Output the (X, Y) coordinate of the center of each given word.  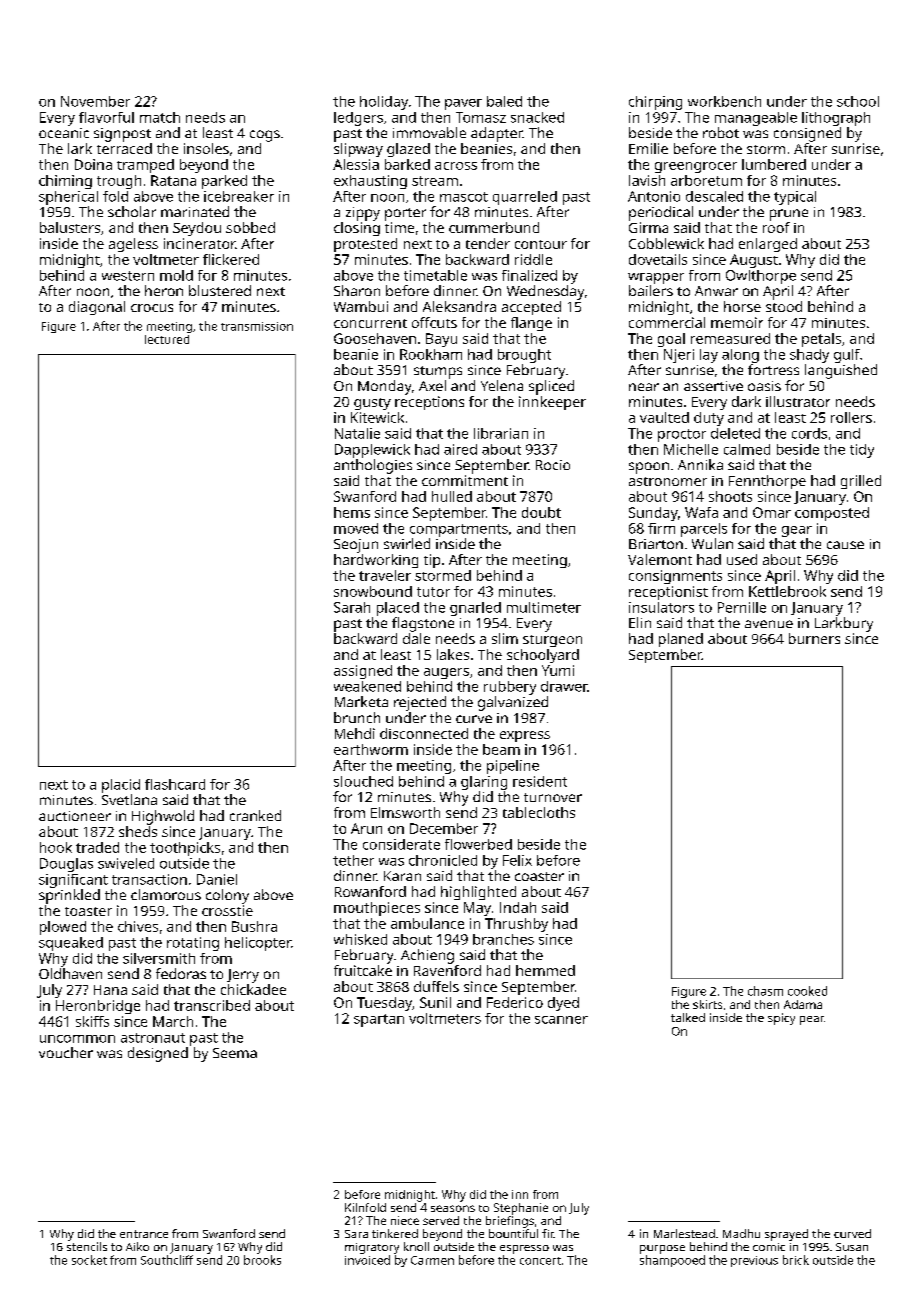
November (95, 101)
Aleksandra (459, 306)
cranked (255, 815)
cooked (807, 991)
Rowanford (370, 891)
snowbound (373, 591)
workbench (724, 101)
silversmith (159, 958)
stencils (87, 1246)
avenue (769, 624)
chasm (765, 991)
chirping (655, 103)
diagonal (97, 308)
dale (416, 638)
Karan (402, 876)
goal (671, 340)
